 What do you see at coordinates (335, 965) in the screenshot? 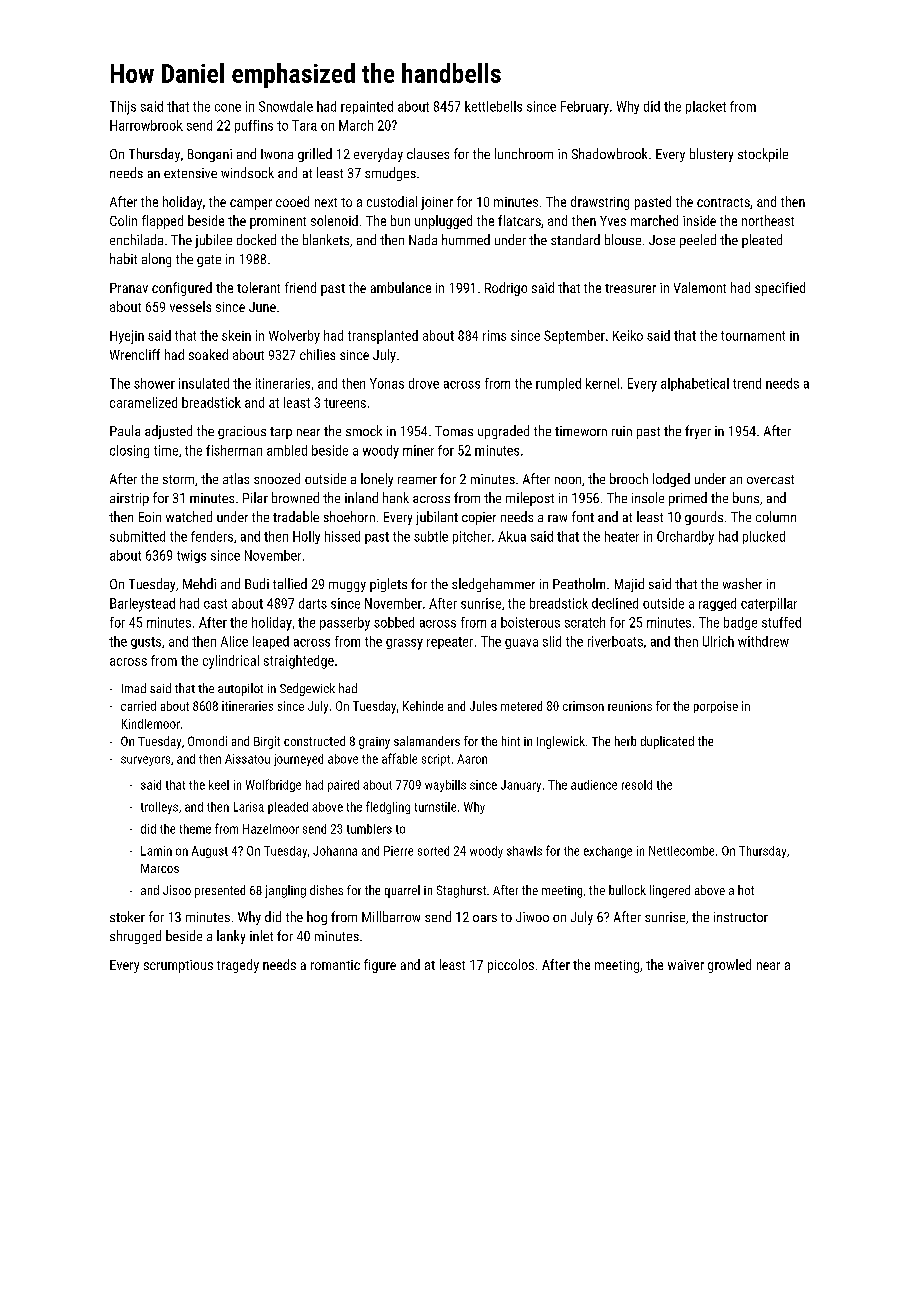
I see `romantic` at bounding box center [335, 965].
